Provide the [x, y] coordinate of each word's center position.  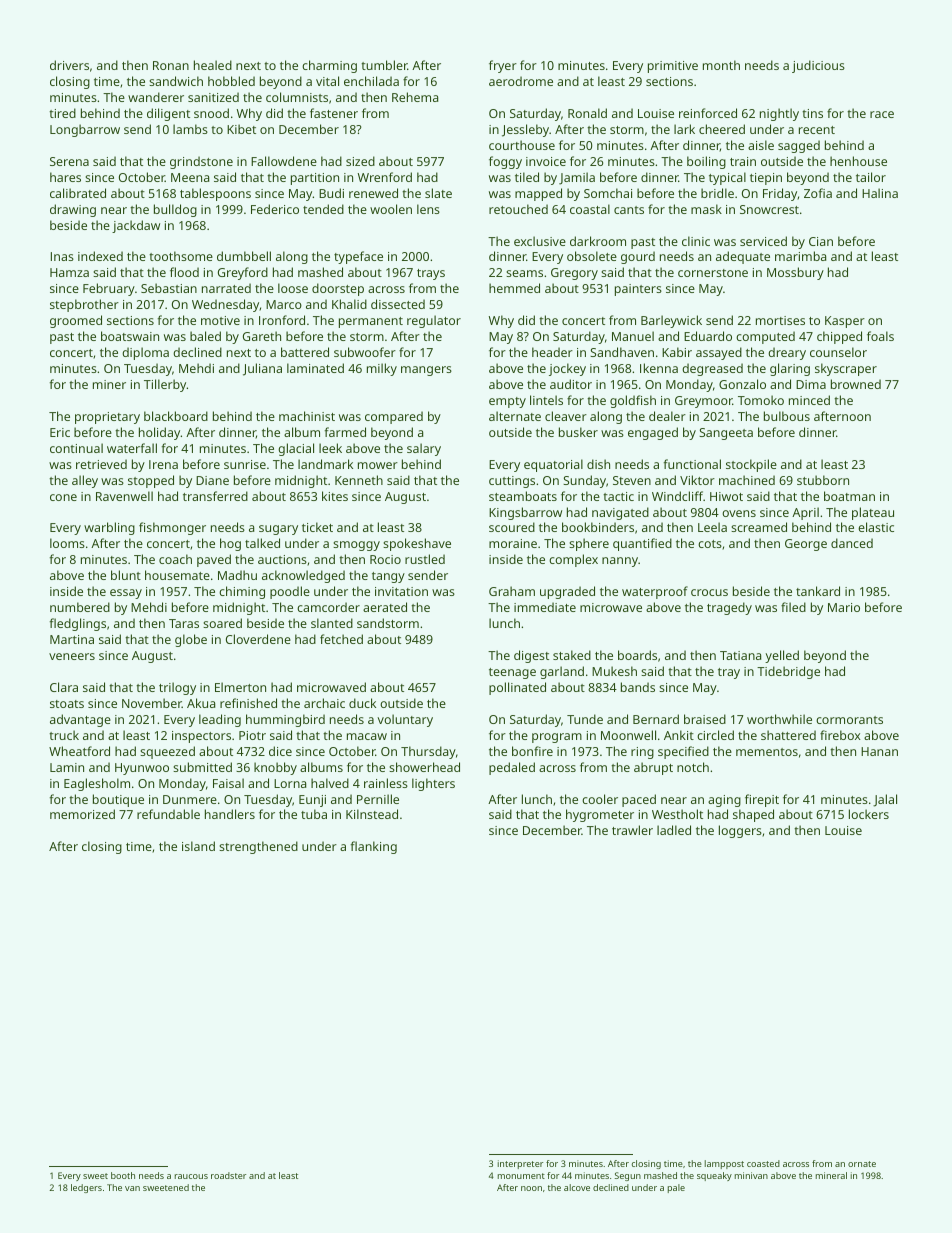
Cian [821, 241]
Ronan [171, 65]
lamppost [724, 1164]
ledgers [86, 1188]
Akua [201, 703]
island [198, 846]
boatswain [130, 336]
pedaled [512, 768]
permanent [371, 322]
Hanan [879, 751]
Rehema [415, 97]
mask [706, 209]
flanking [374, 847]
